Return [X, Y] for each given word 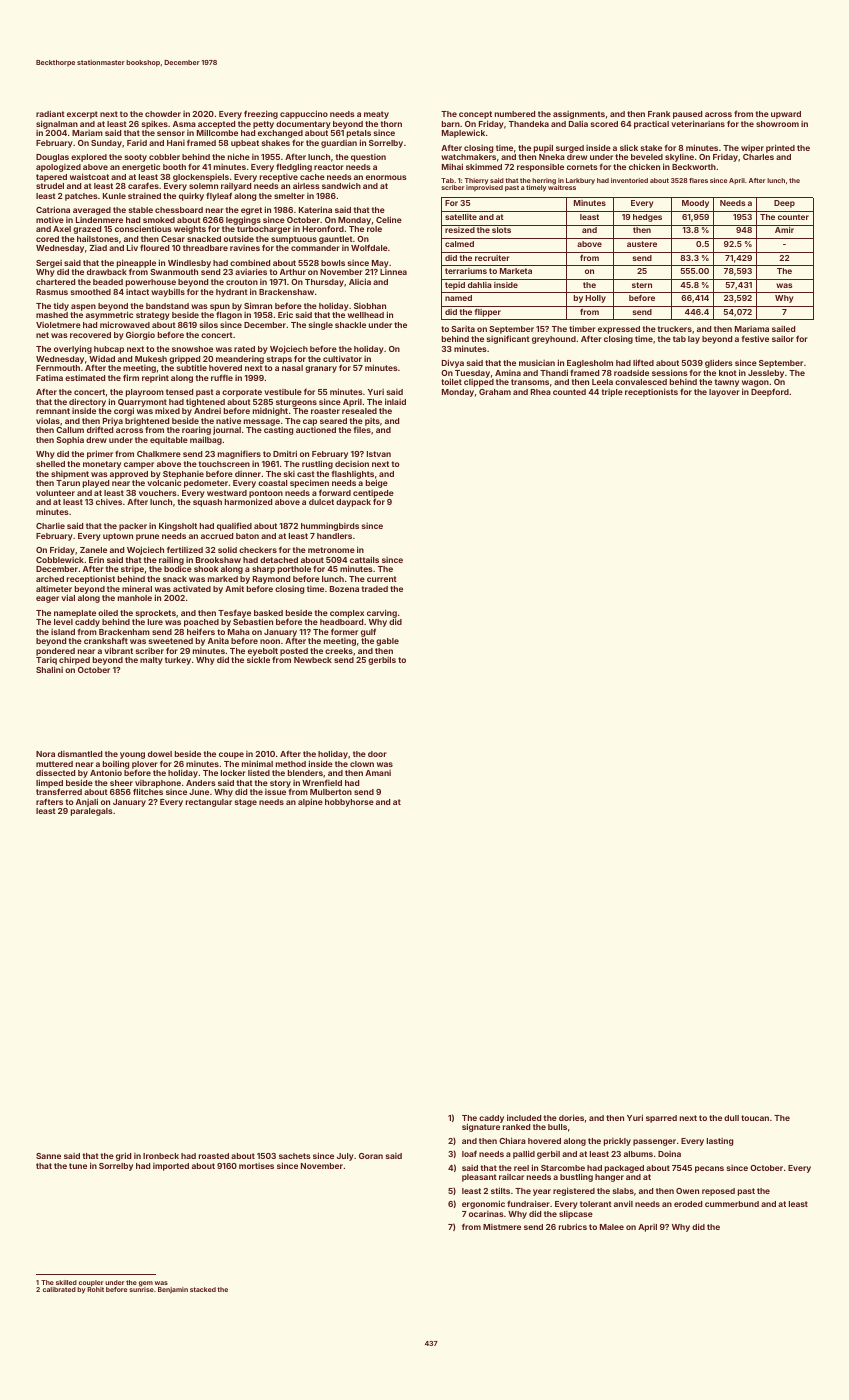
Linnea [393, 272]
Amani [378, 773]
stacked [203, 1289]
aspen [83, 307]
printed [780, 148]
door [377, 754]
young [132, 755]
